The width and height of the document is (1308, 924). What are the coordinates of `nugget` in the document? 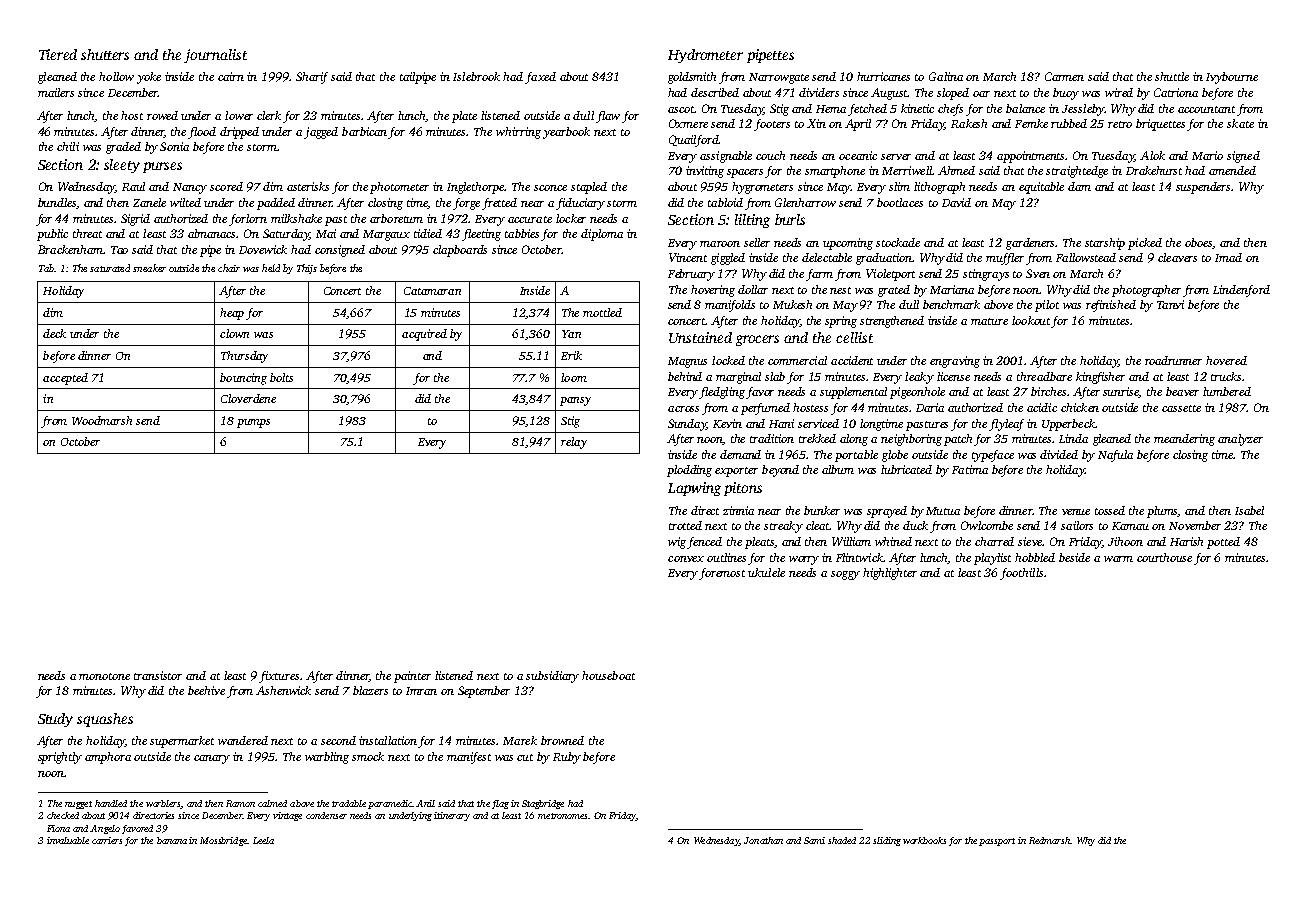 It's located at (78, 805).
